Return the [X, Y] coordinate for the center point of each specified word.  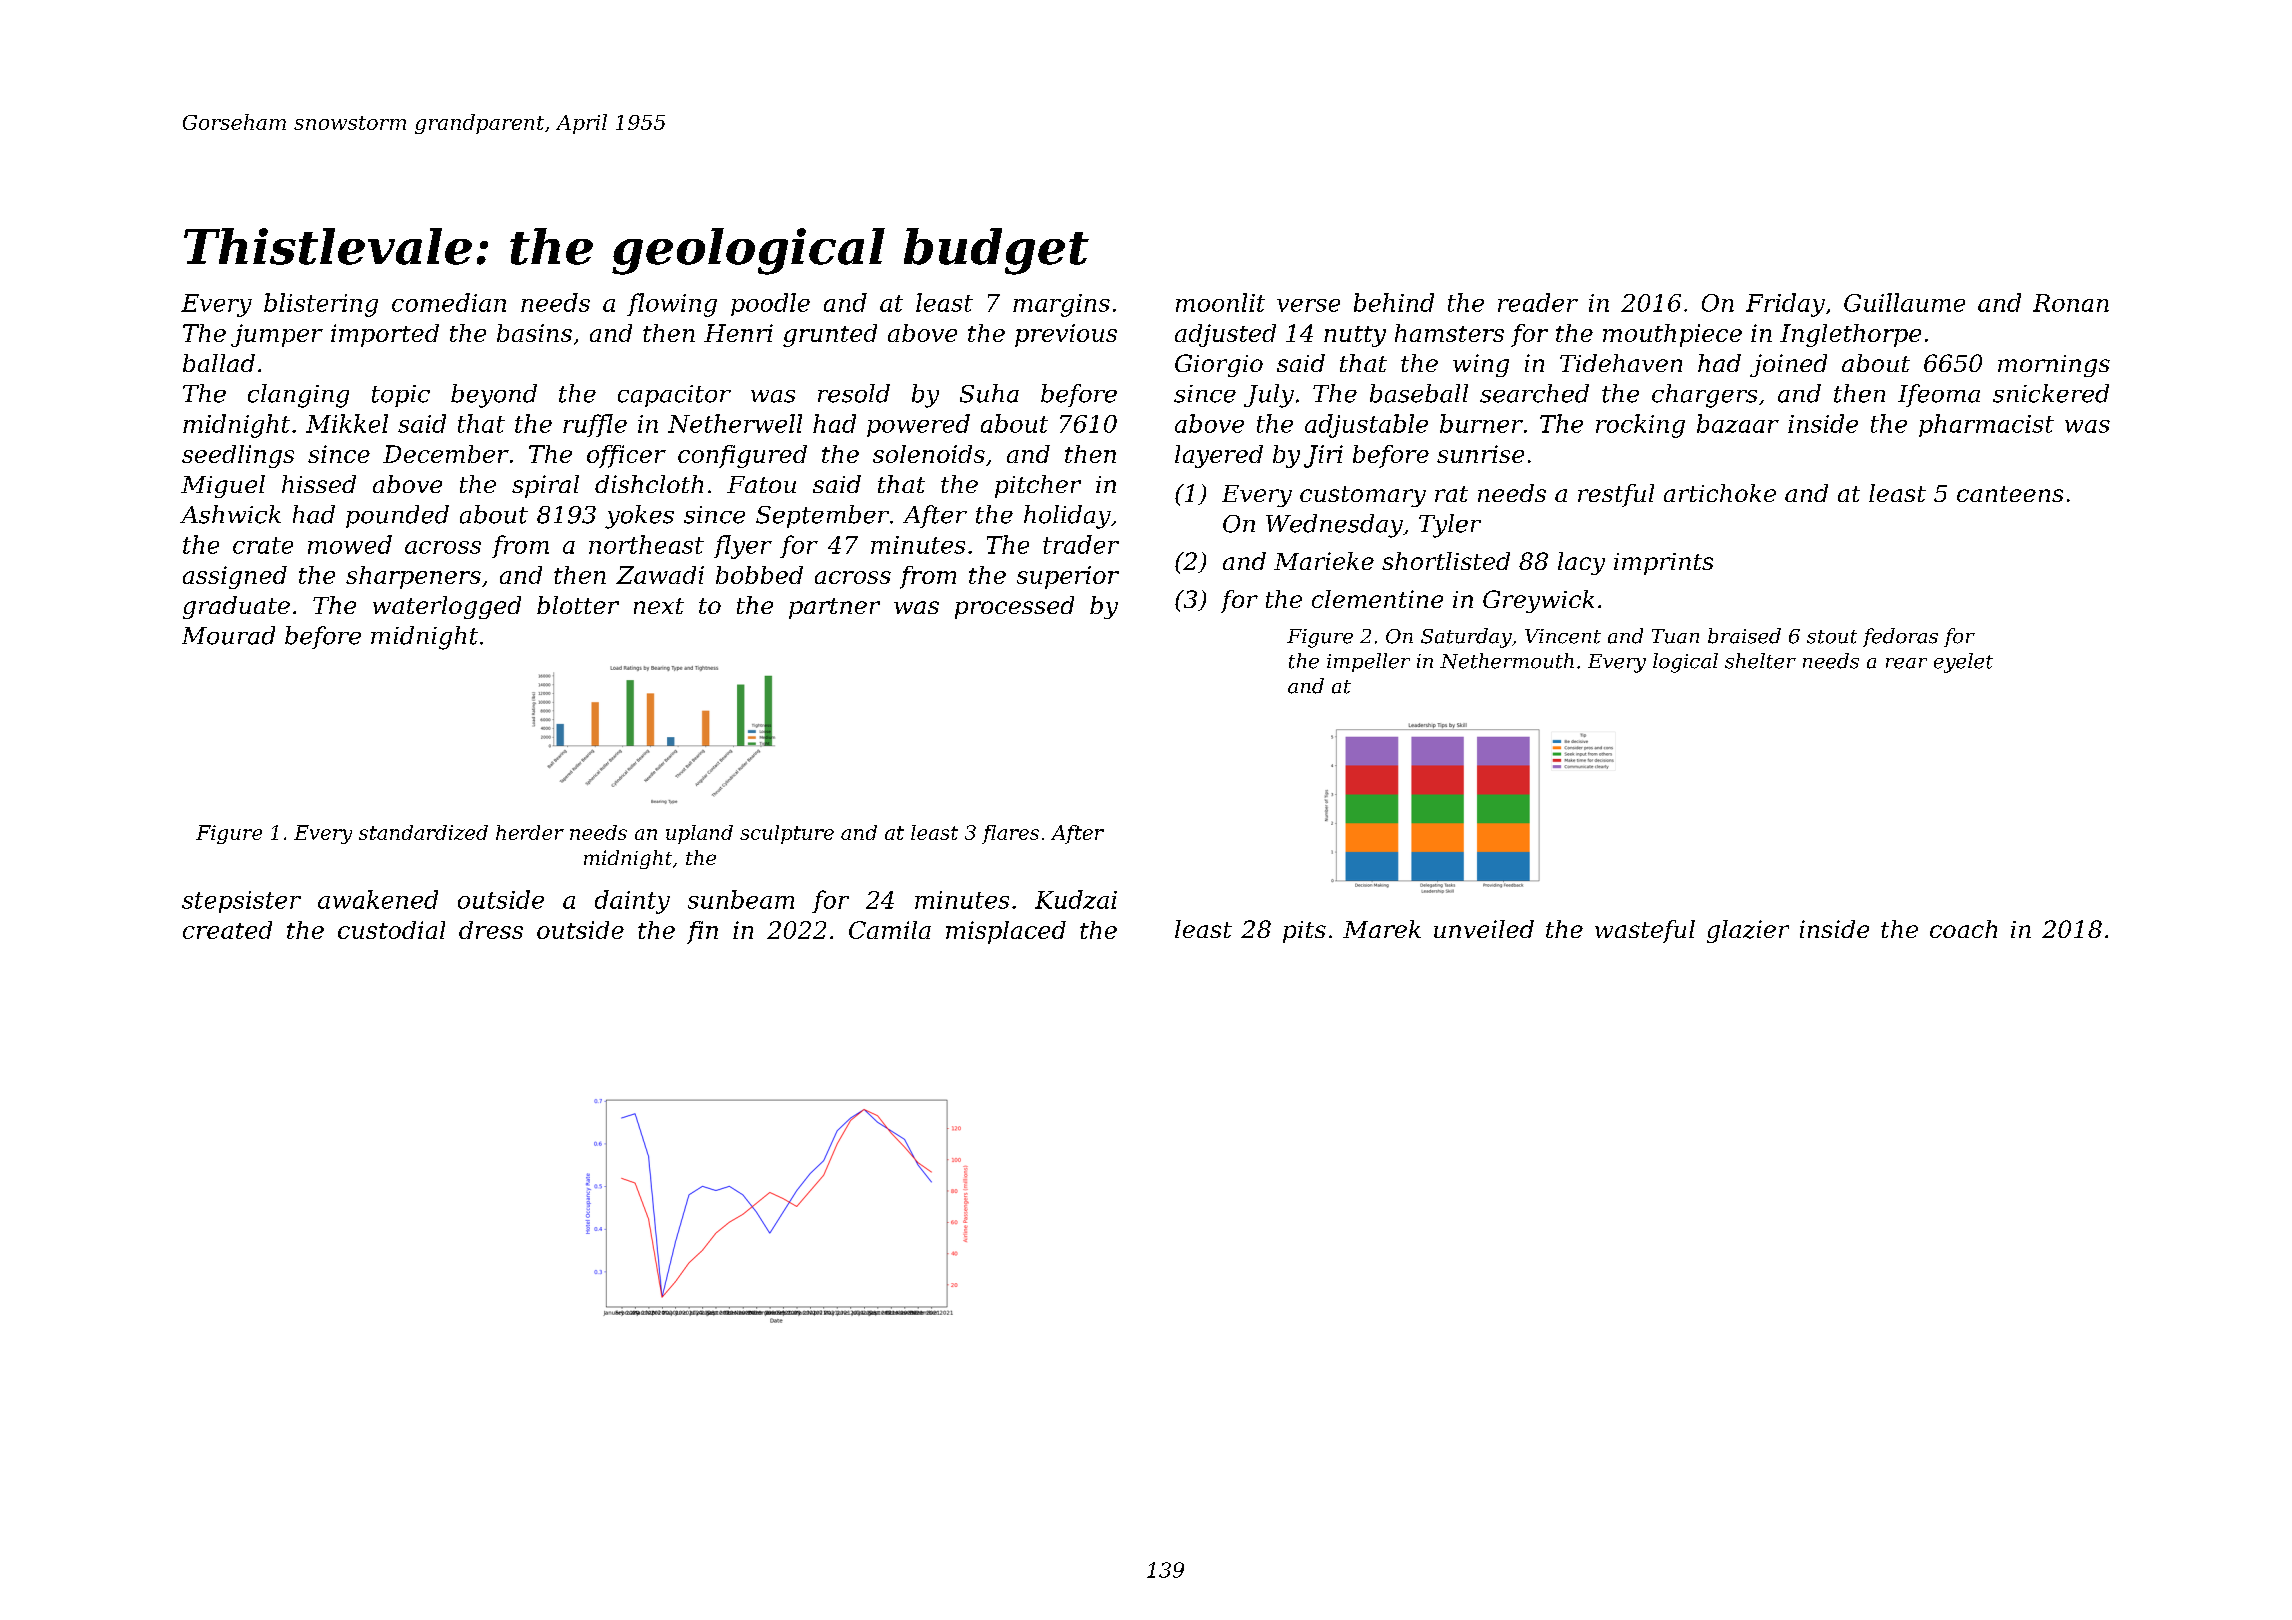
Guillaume [1904, 302]
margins [1061, 305]
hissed [319, 484]
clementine [1377, 599]
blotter [578, 605]
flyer [743, 547]
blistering [321, 305]
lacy [1581, 563]
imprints [1663, 564]
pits [1304, 932]
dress [491, 930]
